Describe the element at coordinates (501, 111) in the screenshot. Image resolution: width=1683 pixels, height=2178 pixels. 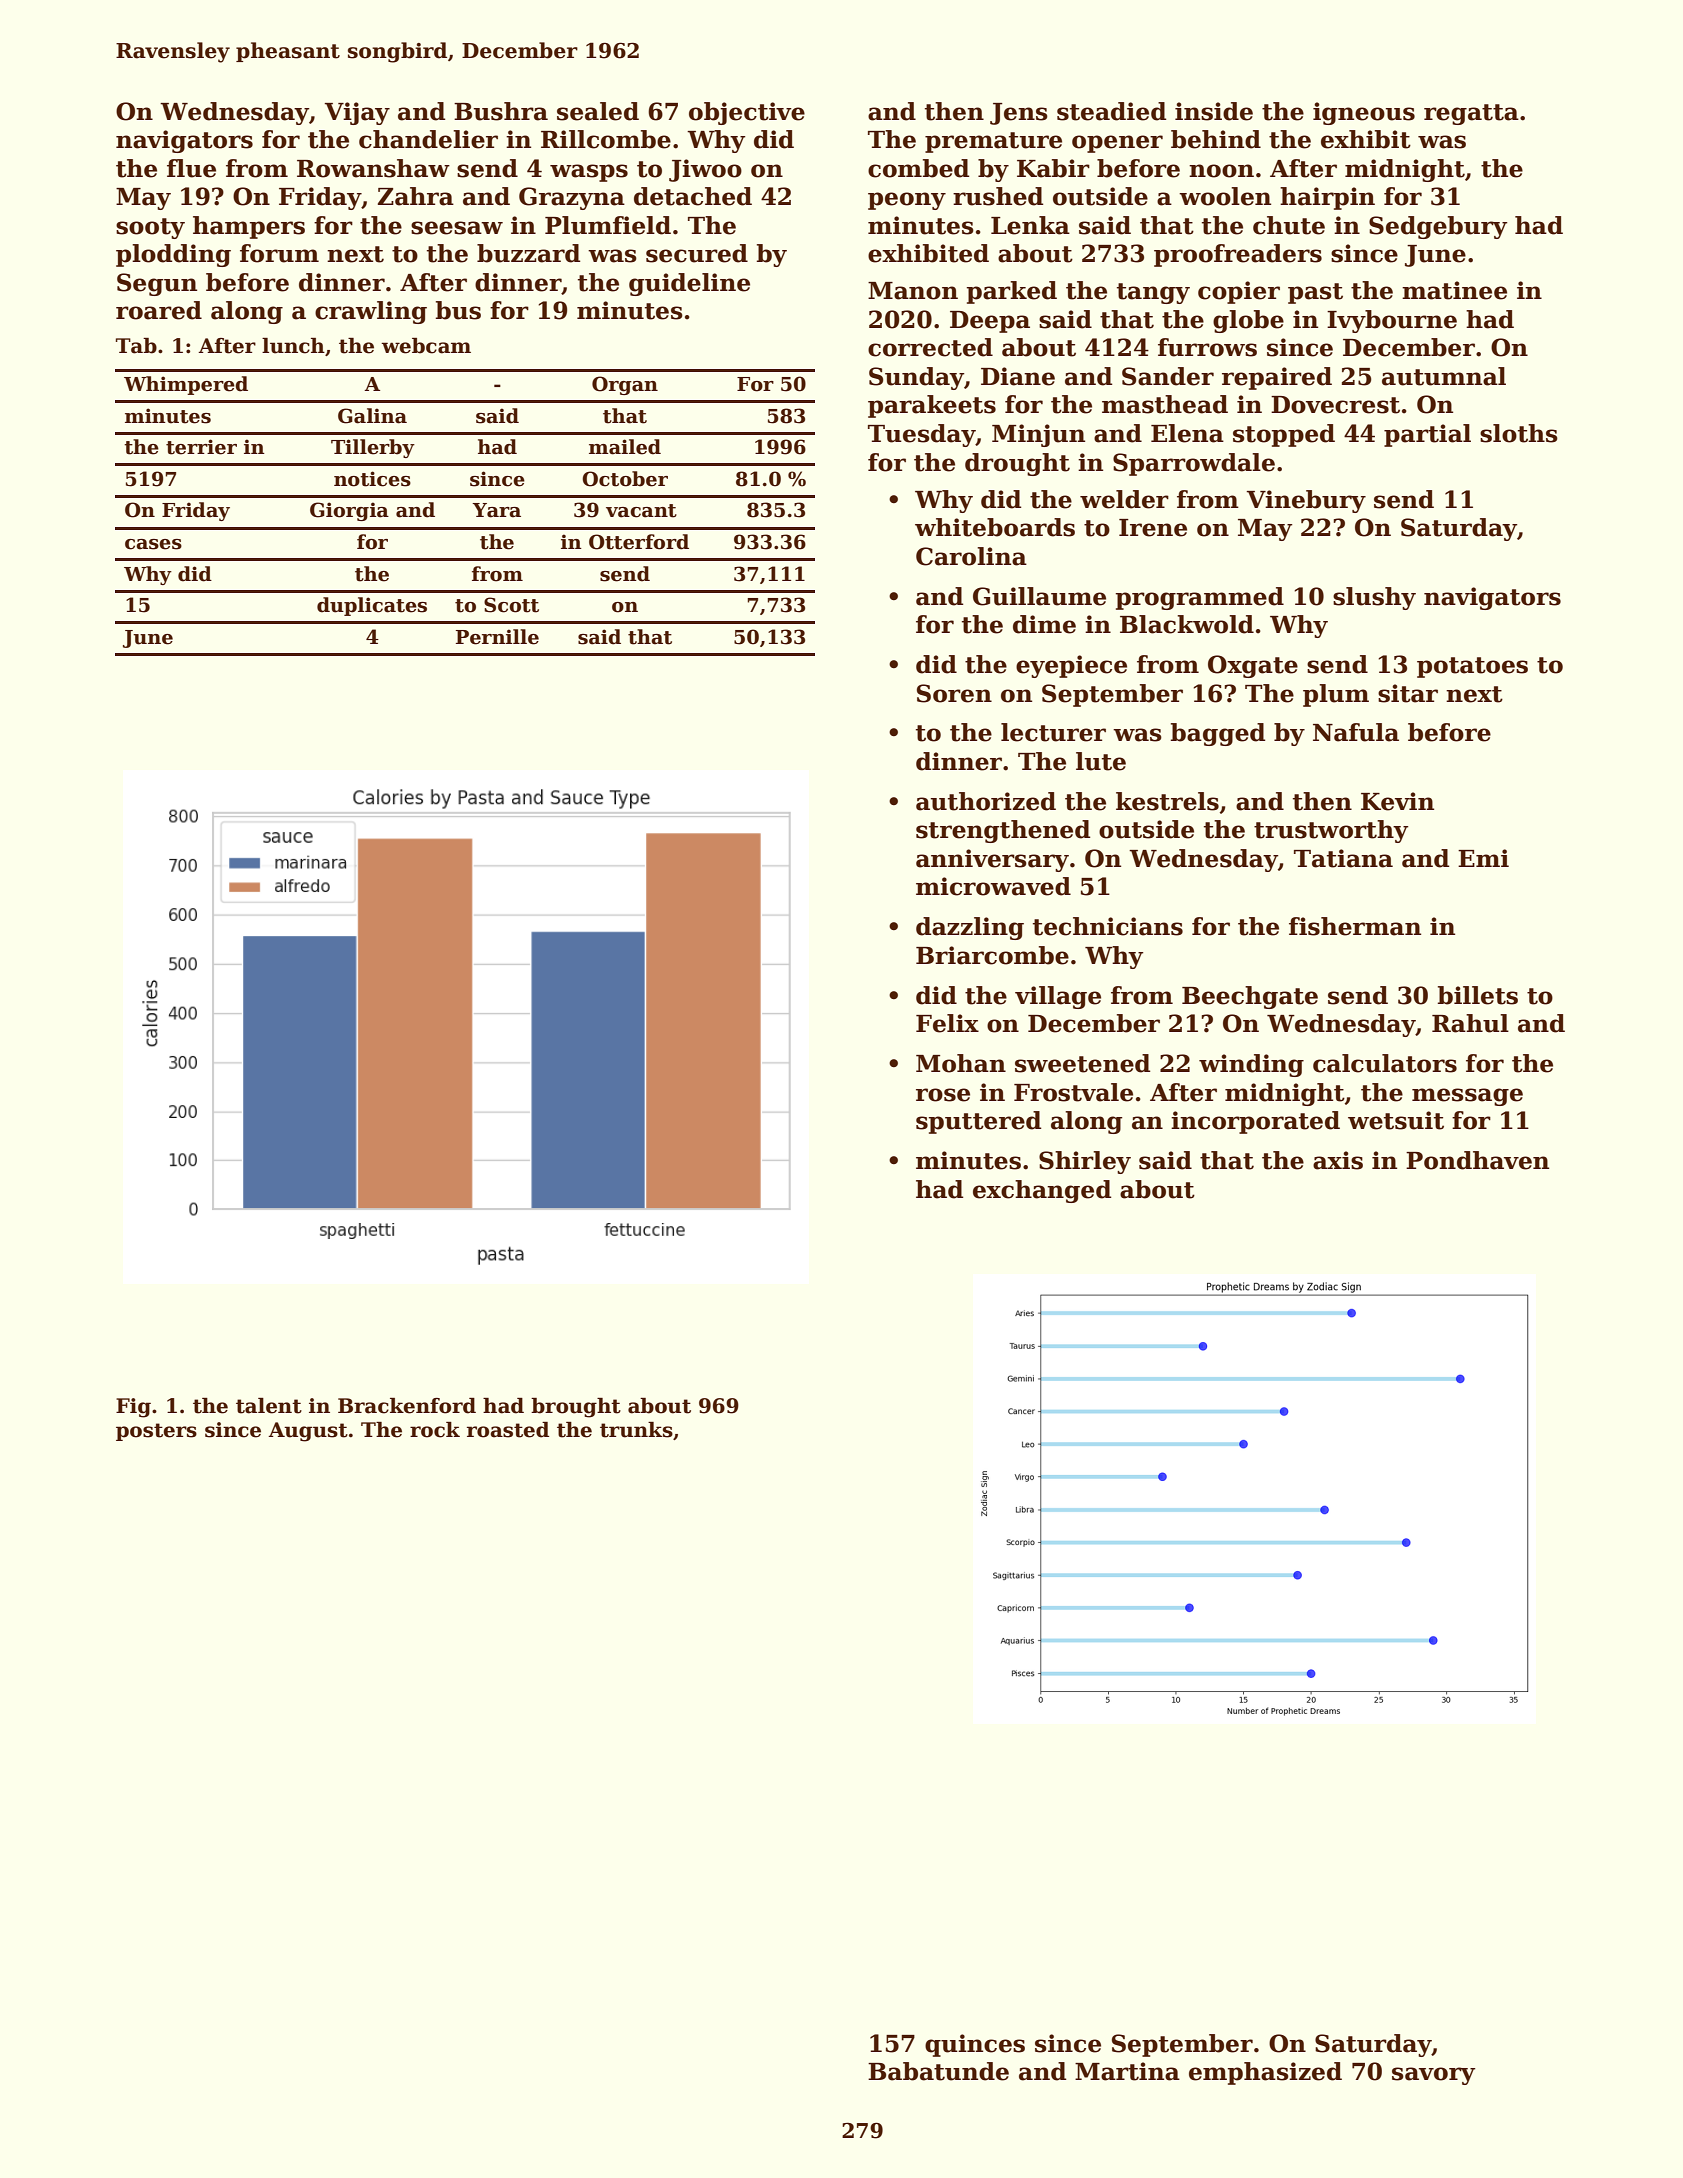
I see `Bushra` at that location.
